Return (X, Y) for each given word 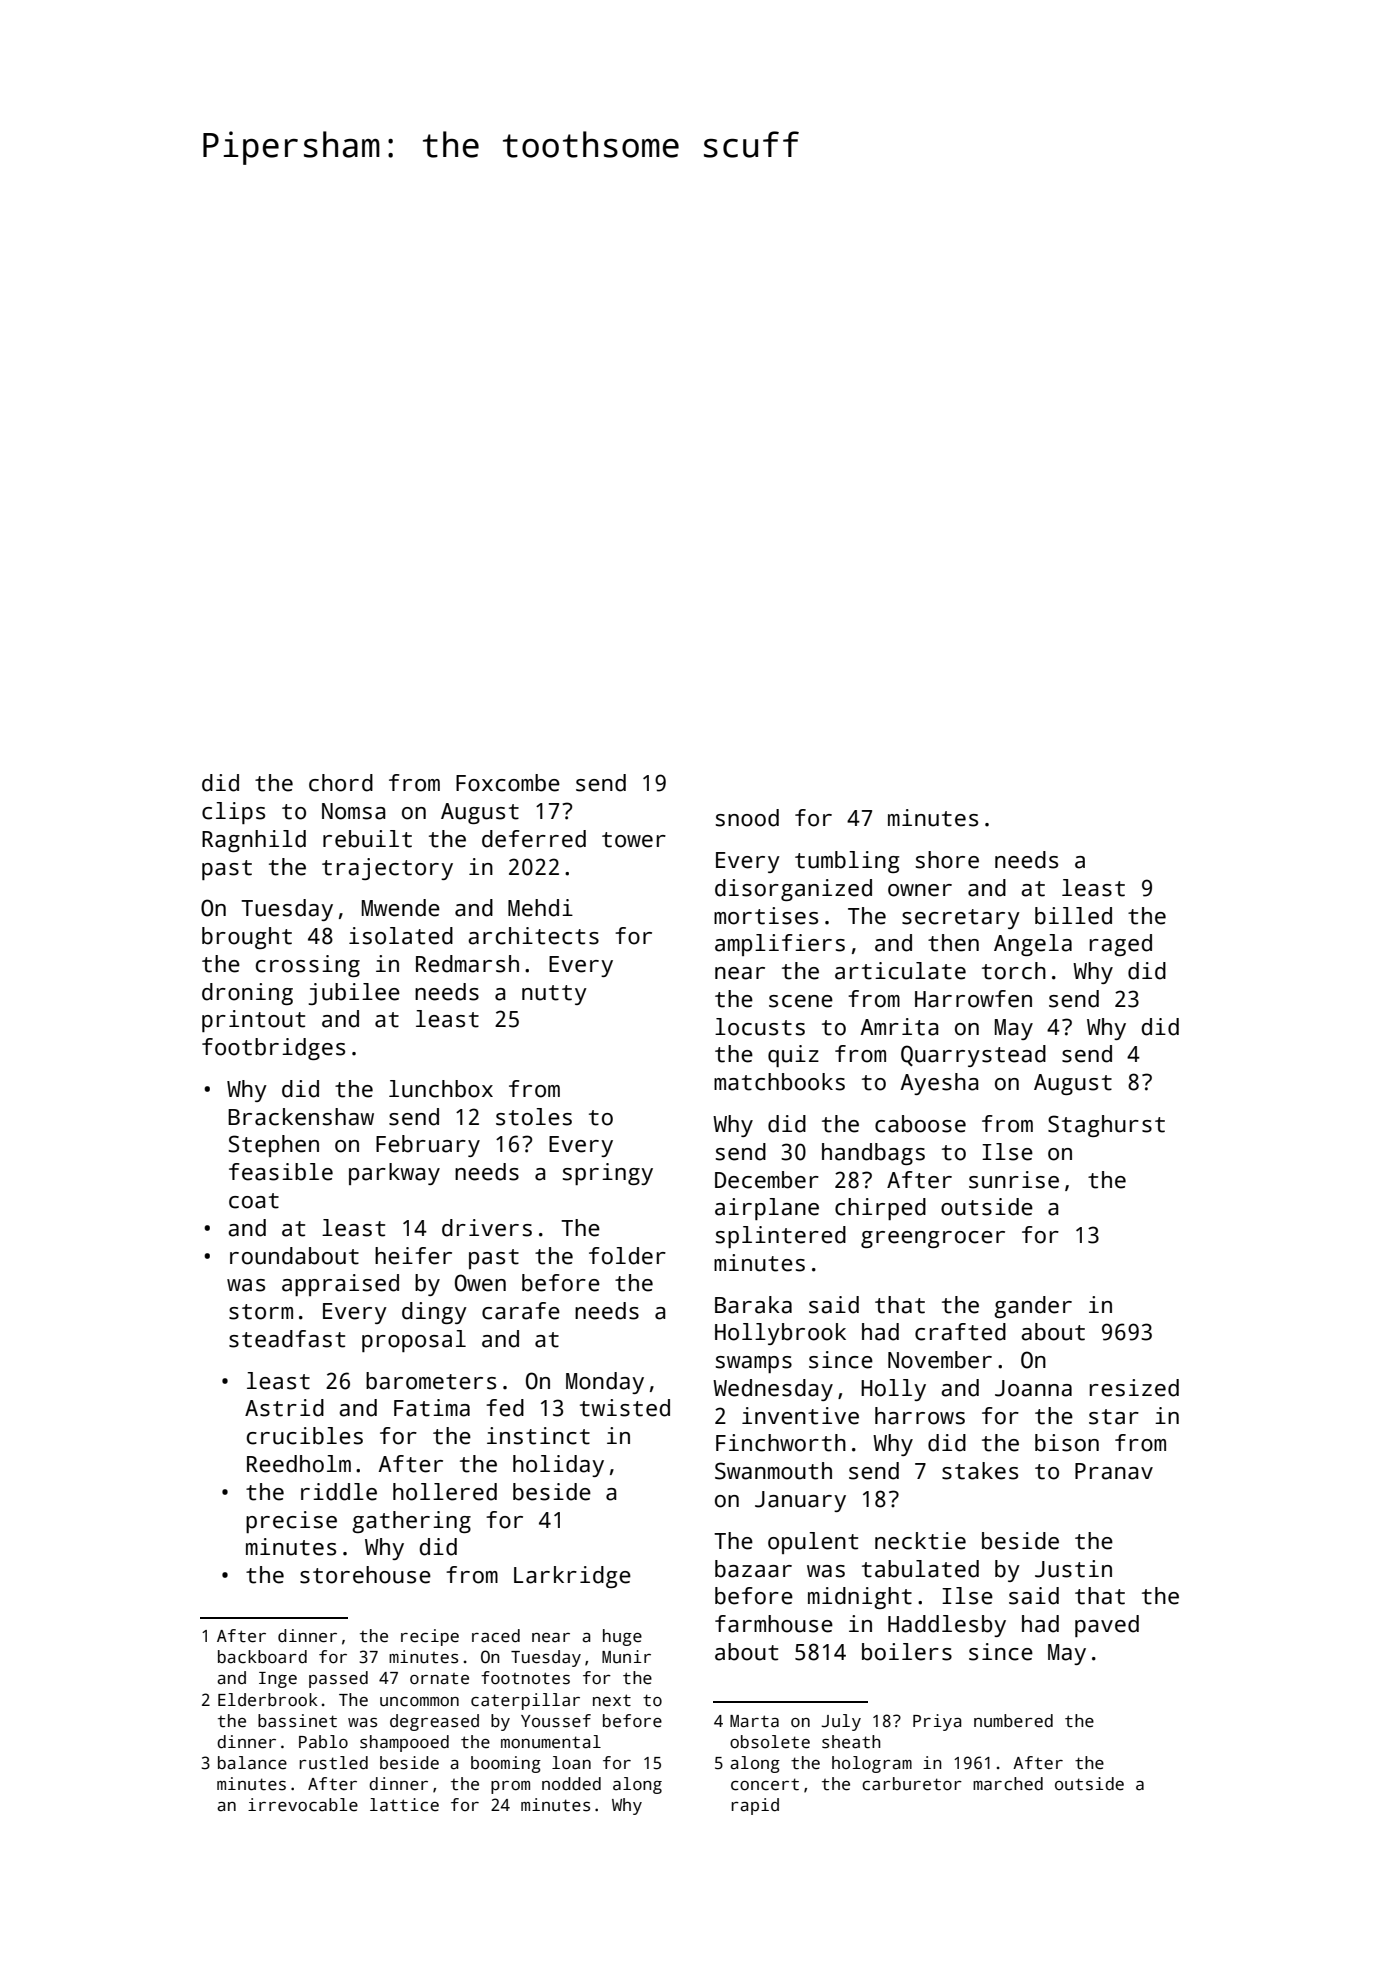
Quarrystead (973, 1056)
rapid (755, 1806)
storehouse (365, 1575)
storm (261, 1312)
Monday (605, 1383)
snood (747, 818)
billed (1073, 916)
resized (1134, 1388)
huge (622, 1637)
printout (253, 1021)
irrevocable (303, 1805)
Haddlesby (947, 1626)
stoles (534, 1117)
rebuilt (367, 839)
